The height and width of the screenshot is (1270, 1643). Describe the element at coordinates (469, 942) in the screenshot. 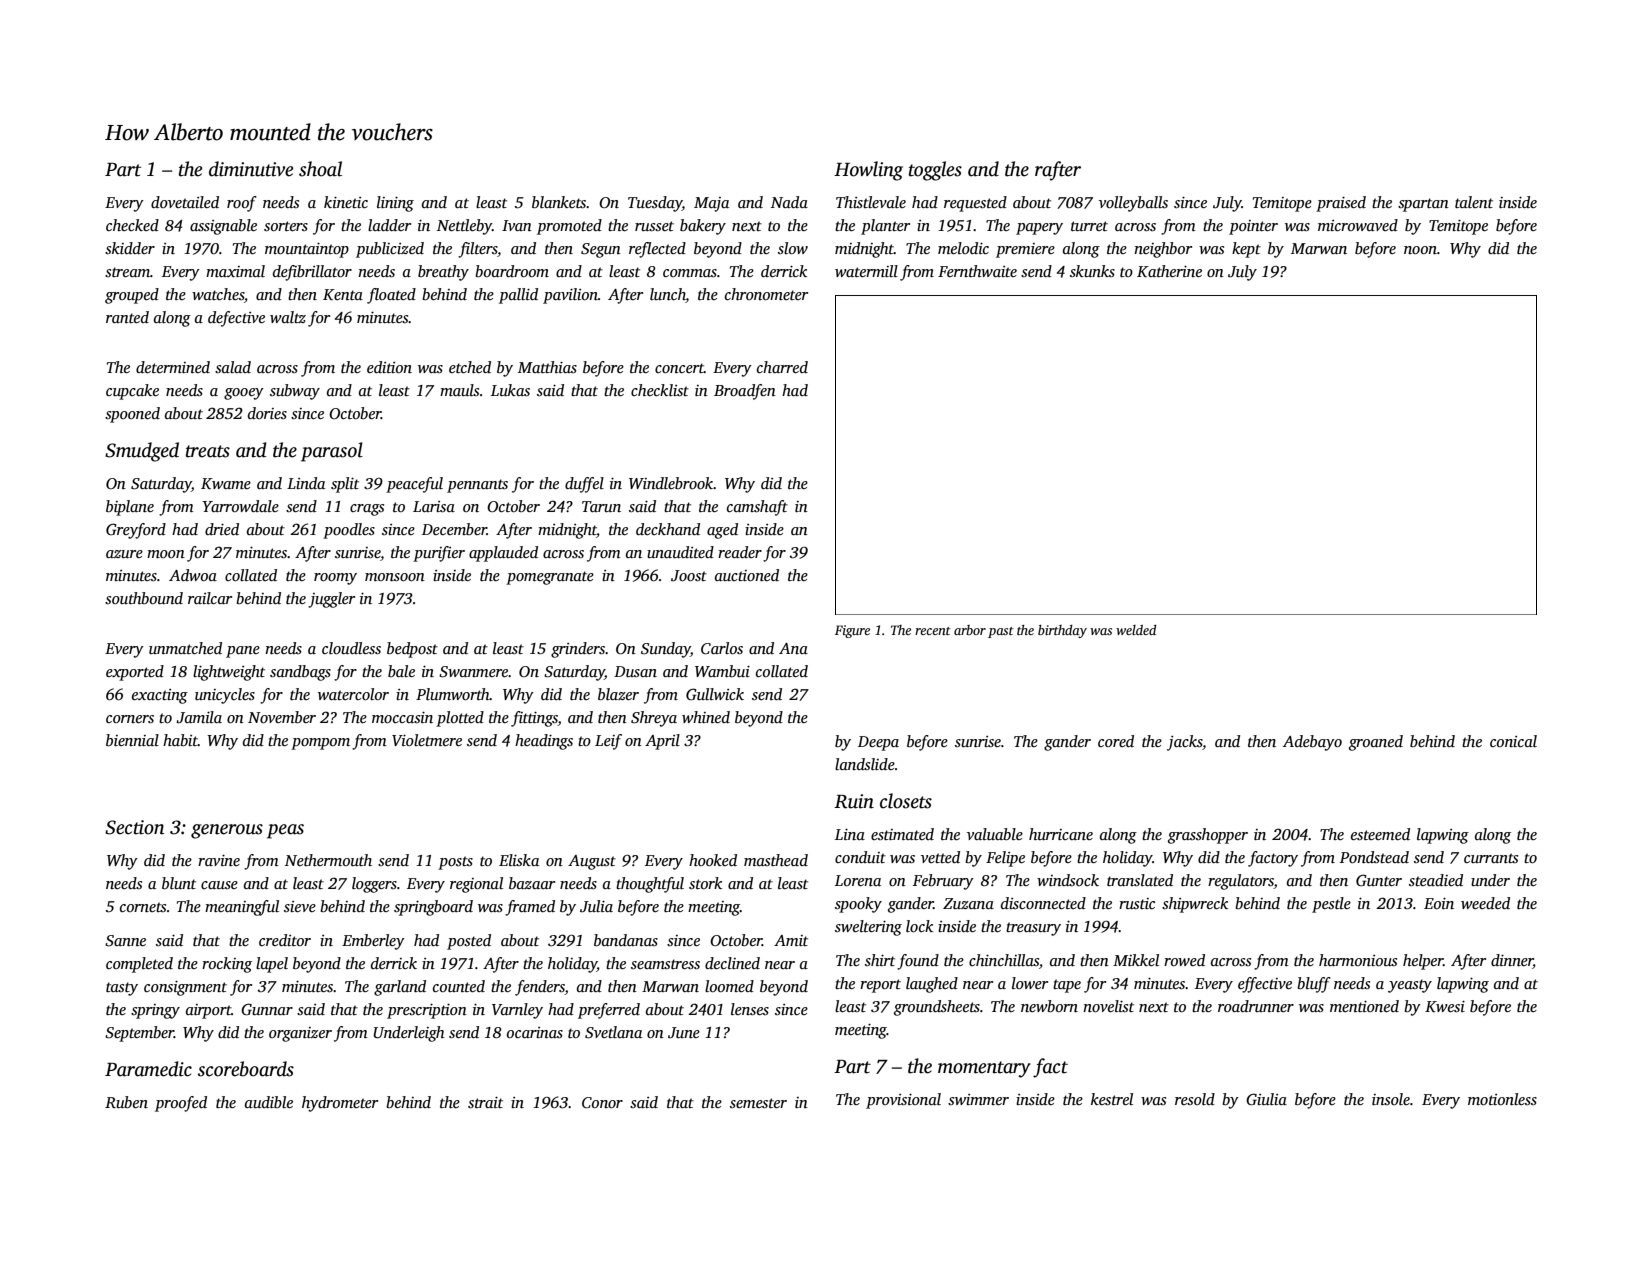

I see `posted` at that location.
